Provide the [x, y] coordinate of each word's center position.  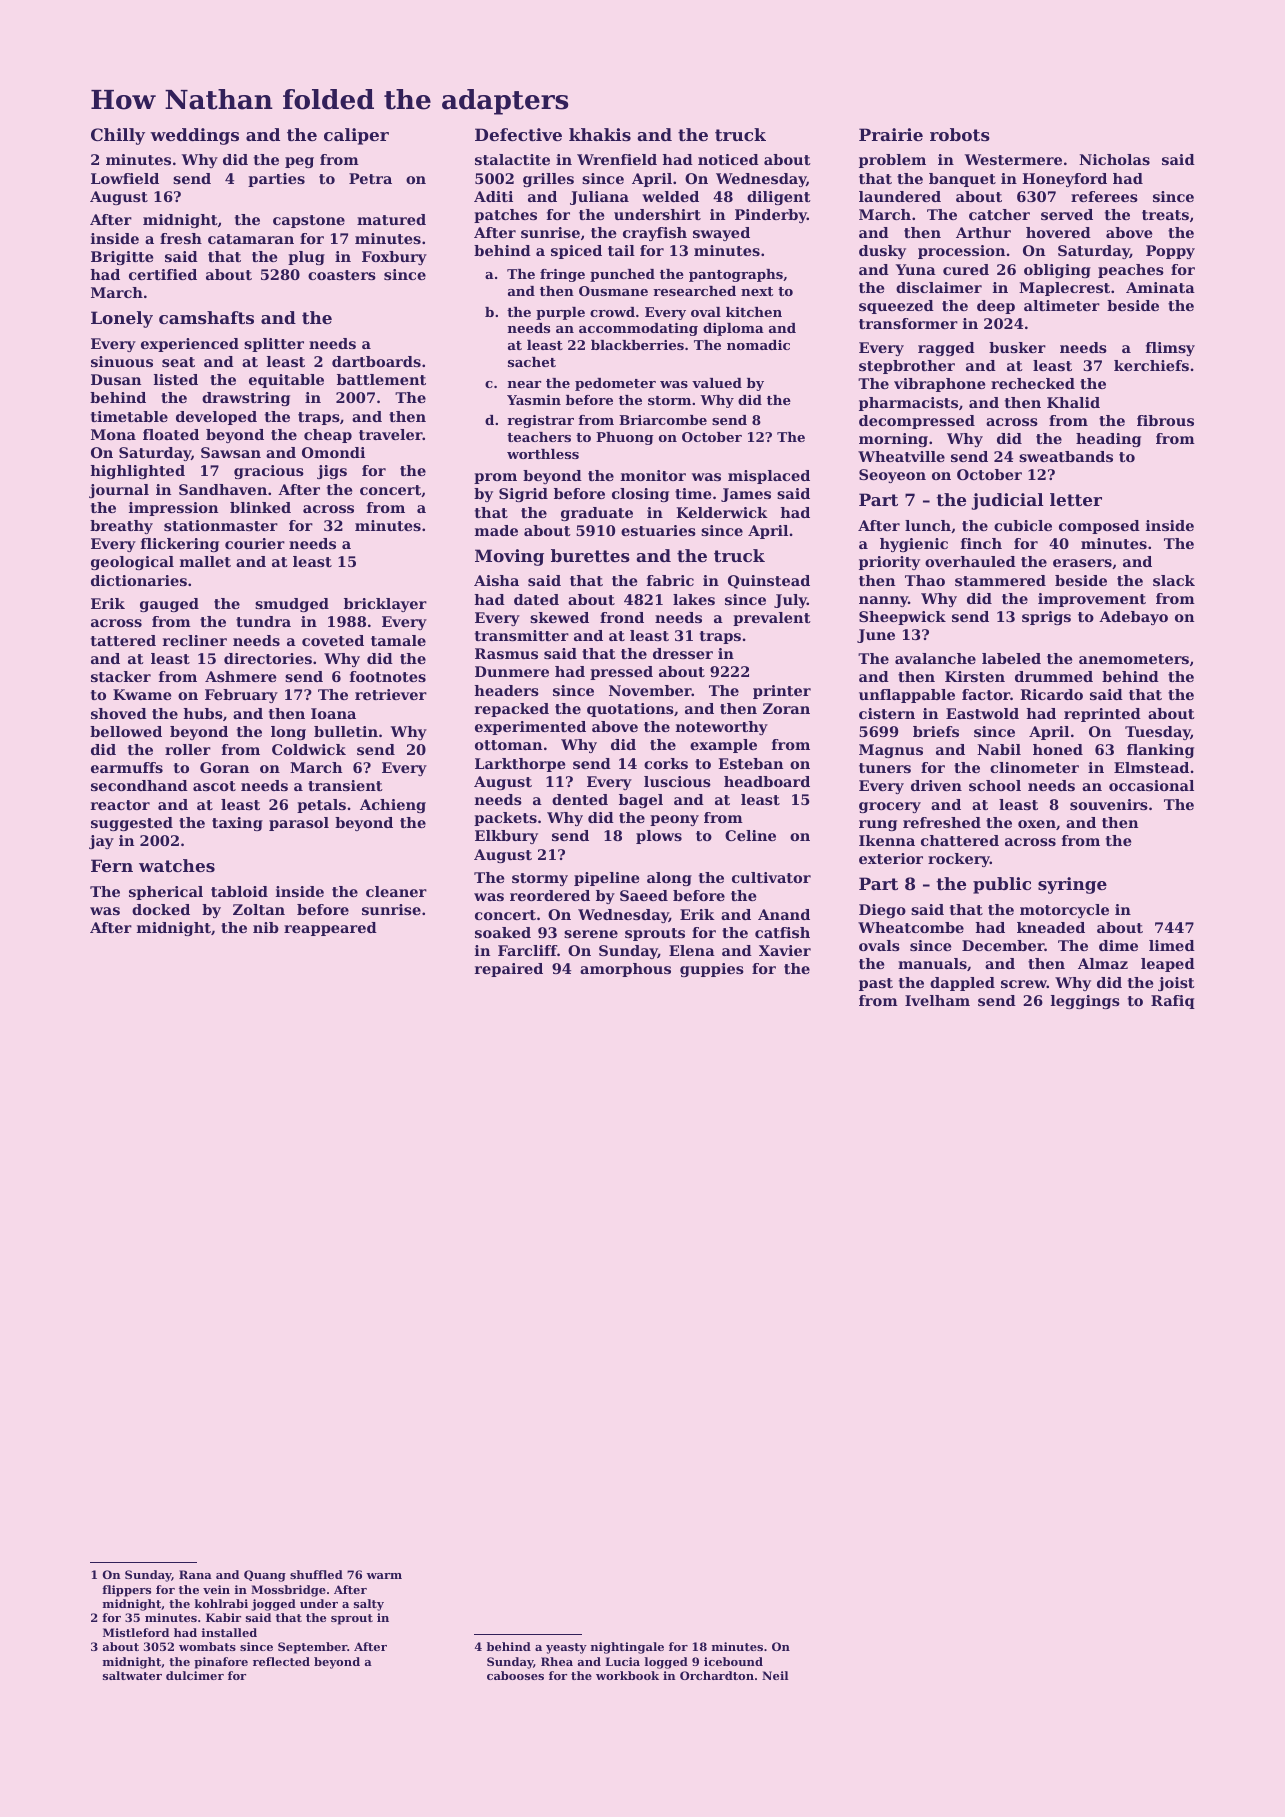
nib [266, 927]
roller [188, 749]
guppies [712, 970]
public [1002, 885]
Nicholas [1114, 159]
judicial [1007, 501]
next [757, 291]
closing [640, 495]
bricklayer [385, 605]
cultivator [771, 877]
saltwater [132, 1675]
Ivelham [937, 1000]
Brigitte [122, 258]
